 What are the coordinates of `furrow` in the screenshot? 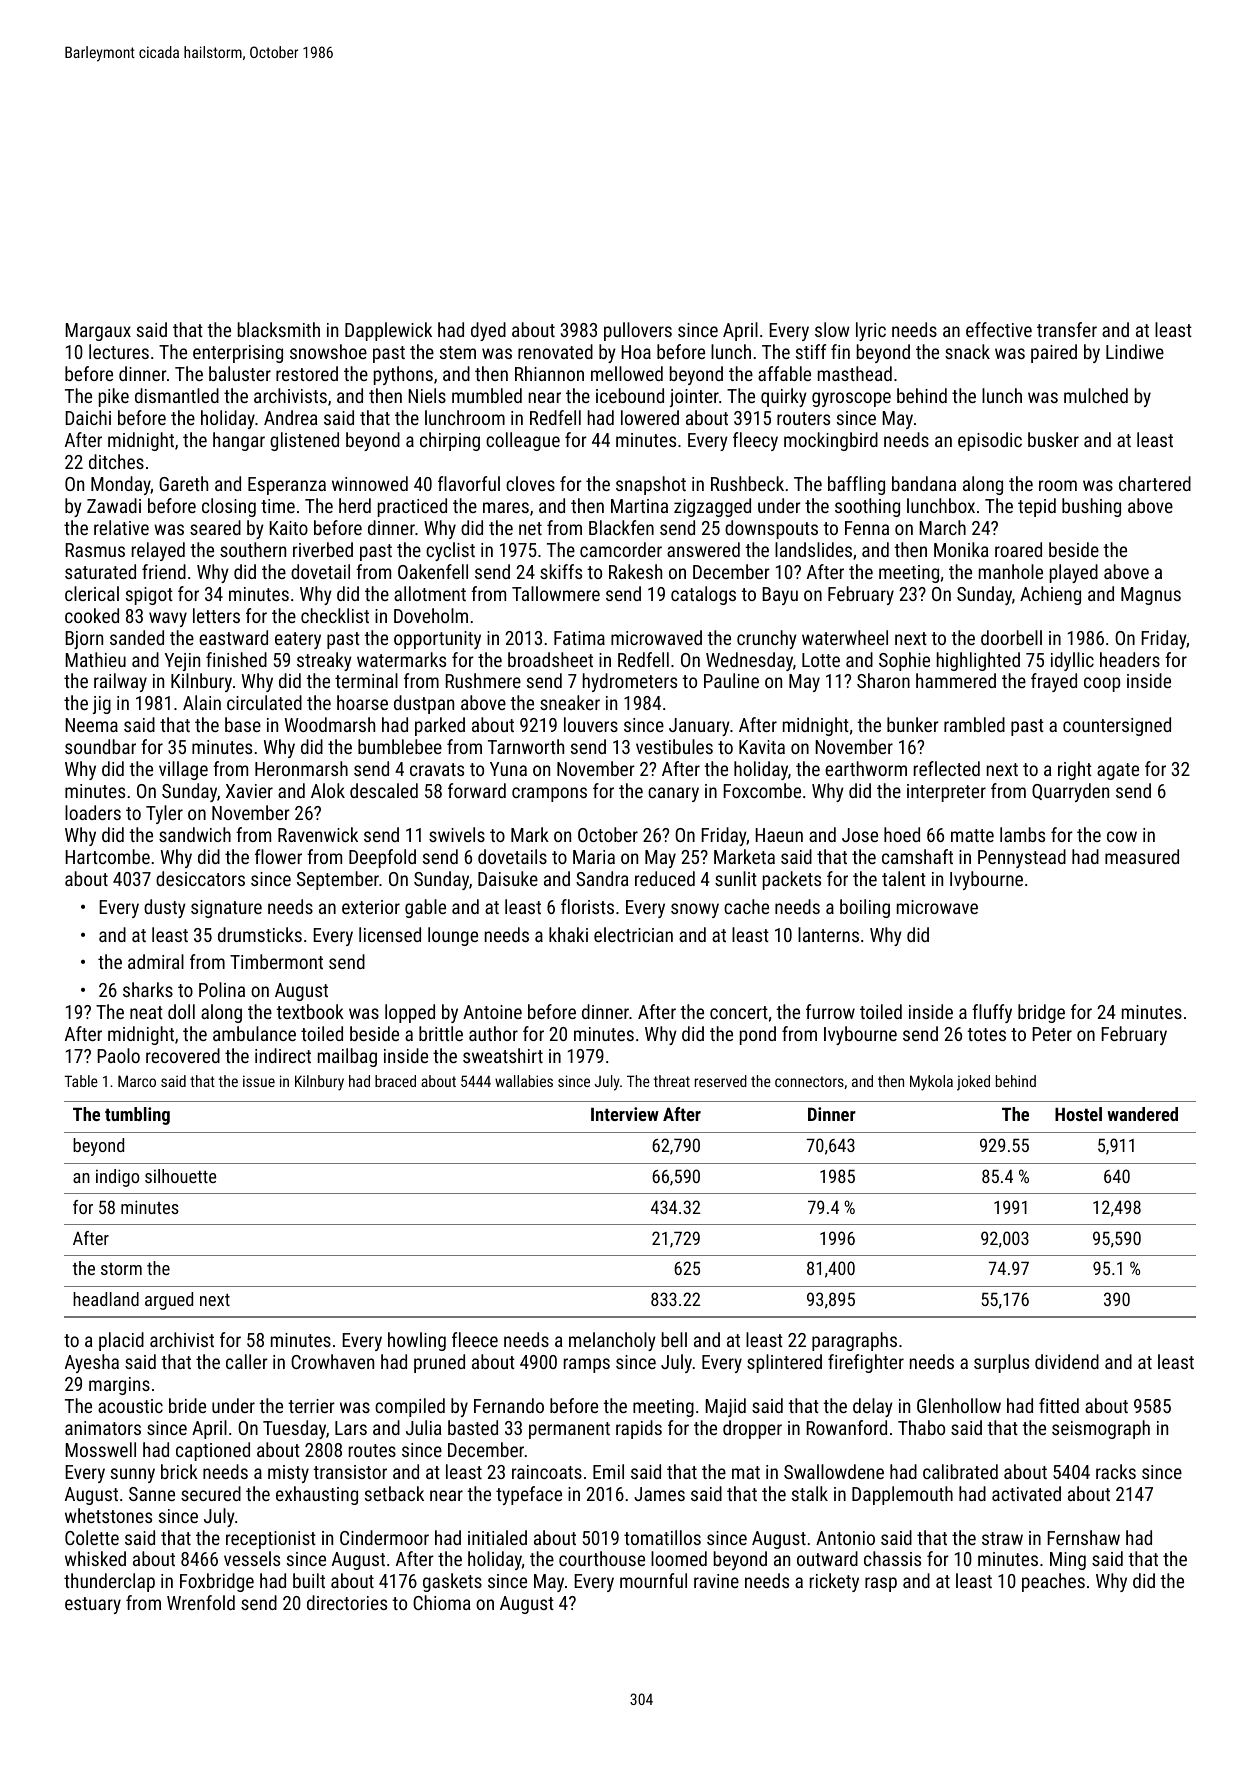 It's located at (830, 1011).
